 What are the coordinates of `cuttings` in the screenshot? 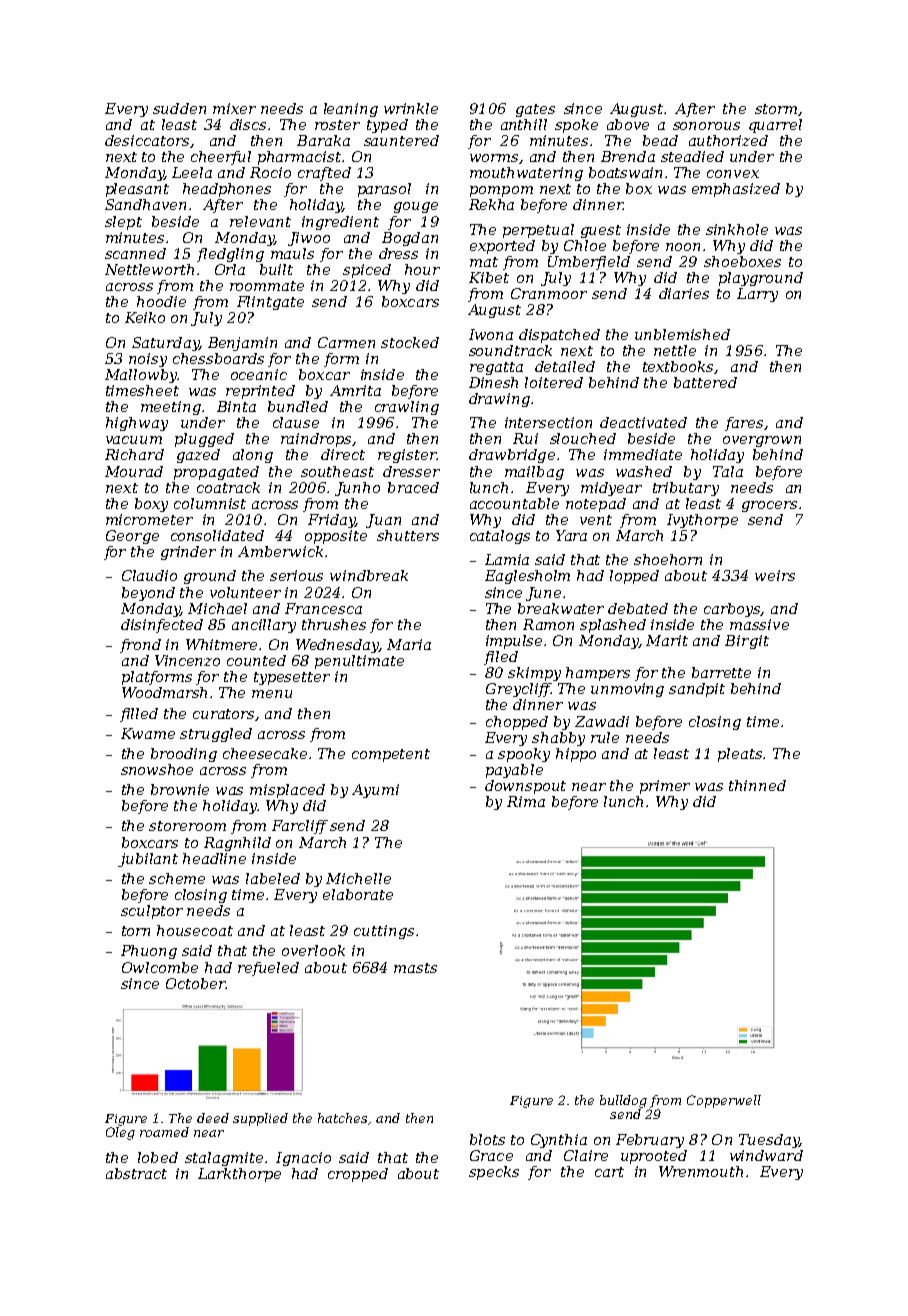 It's located at (384, 932).
